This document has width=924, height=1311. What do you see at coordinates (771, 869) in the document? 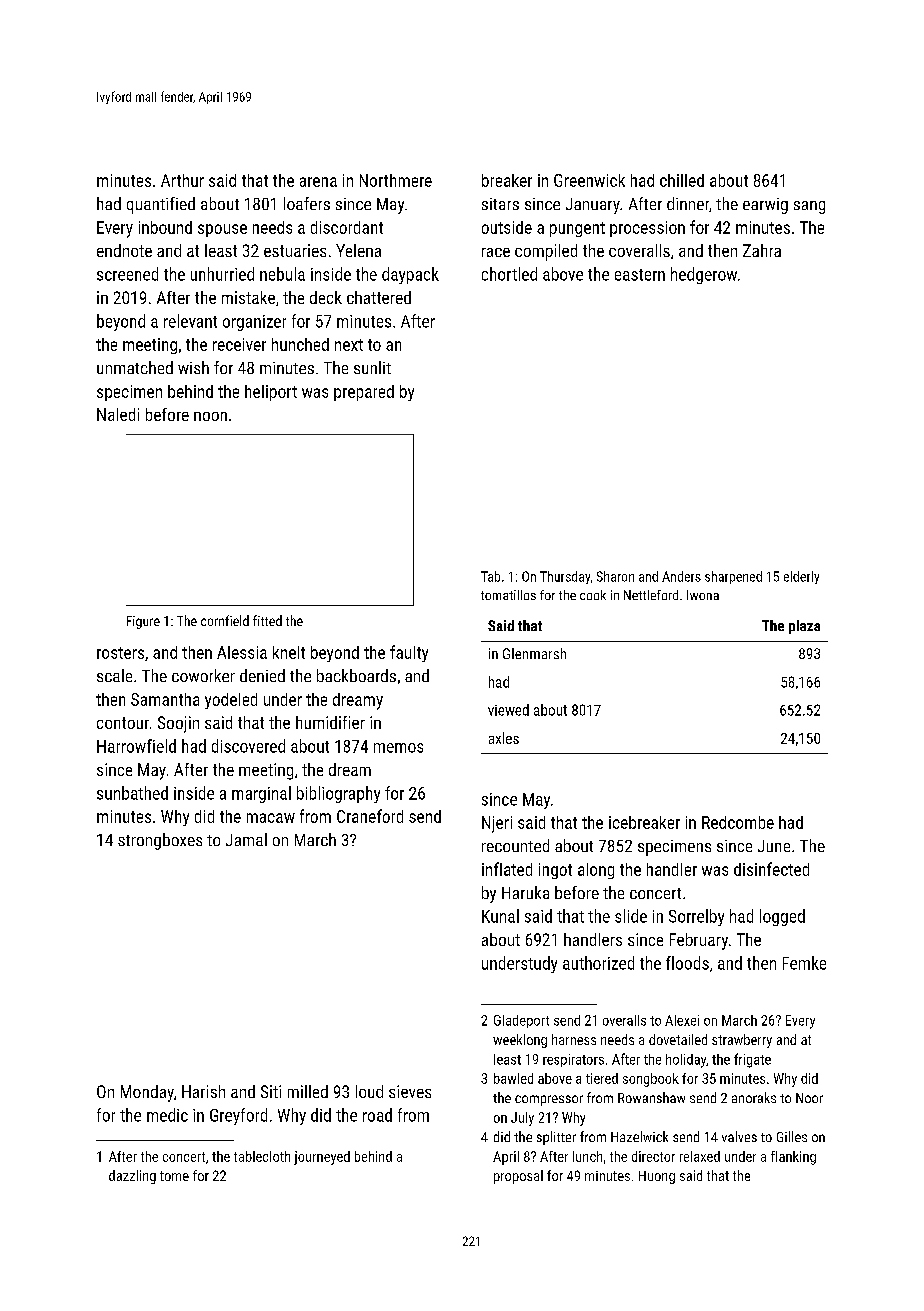
I see `disinfected` at bounding box center [771, 869].
